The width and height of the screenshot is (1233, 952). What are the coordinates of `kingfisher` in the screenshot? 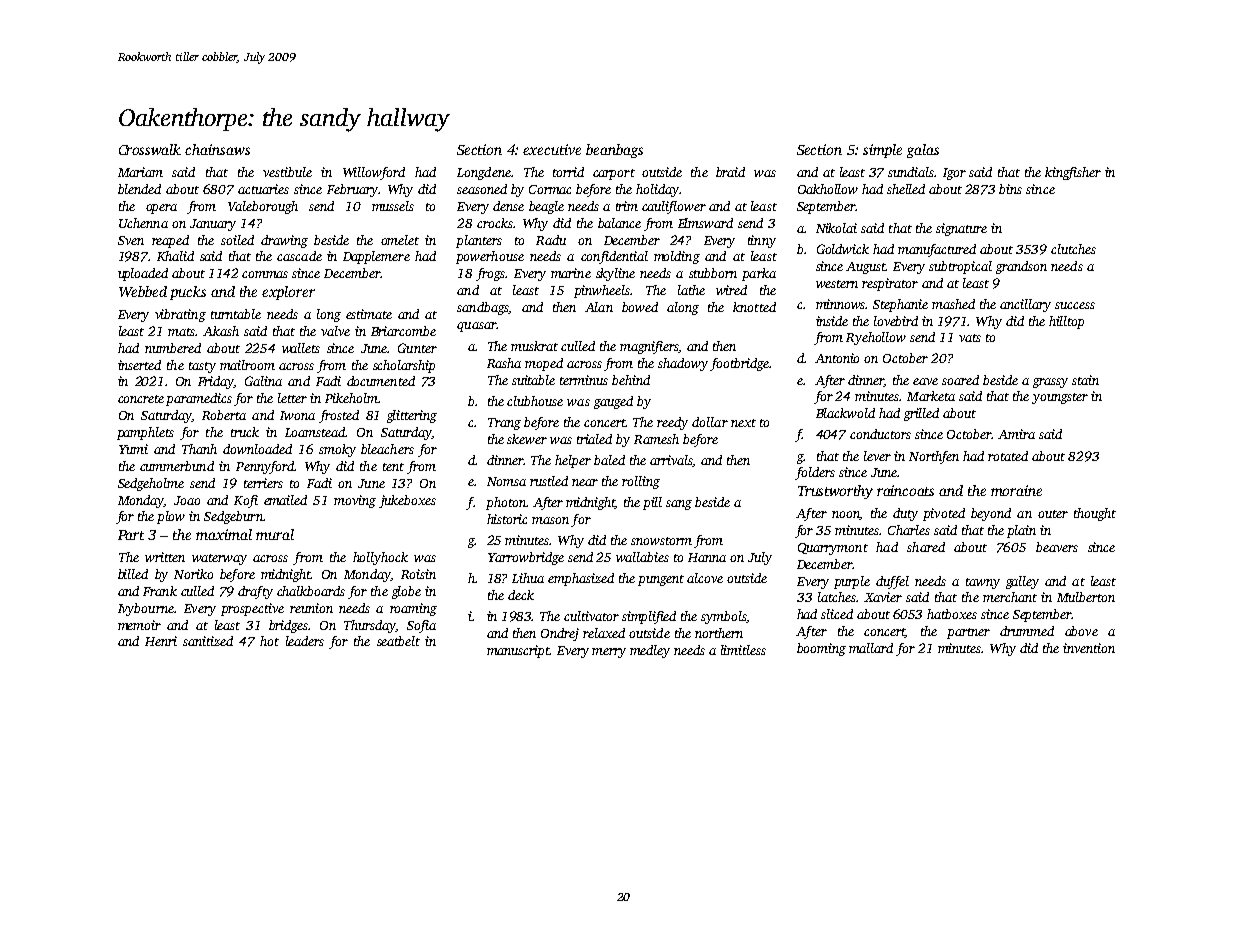 It's located at (1073, 173).
